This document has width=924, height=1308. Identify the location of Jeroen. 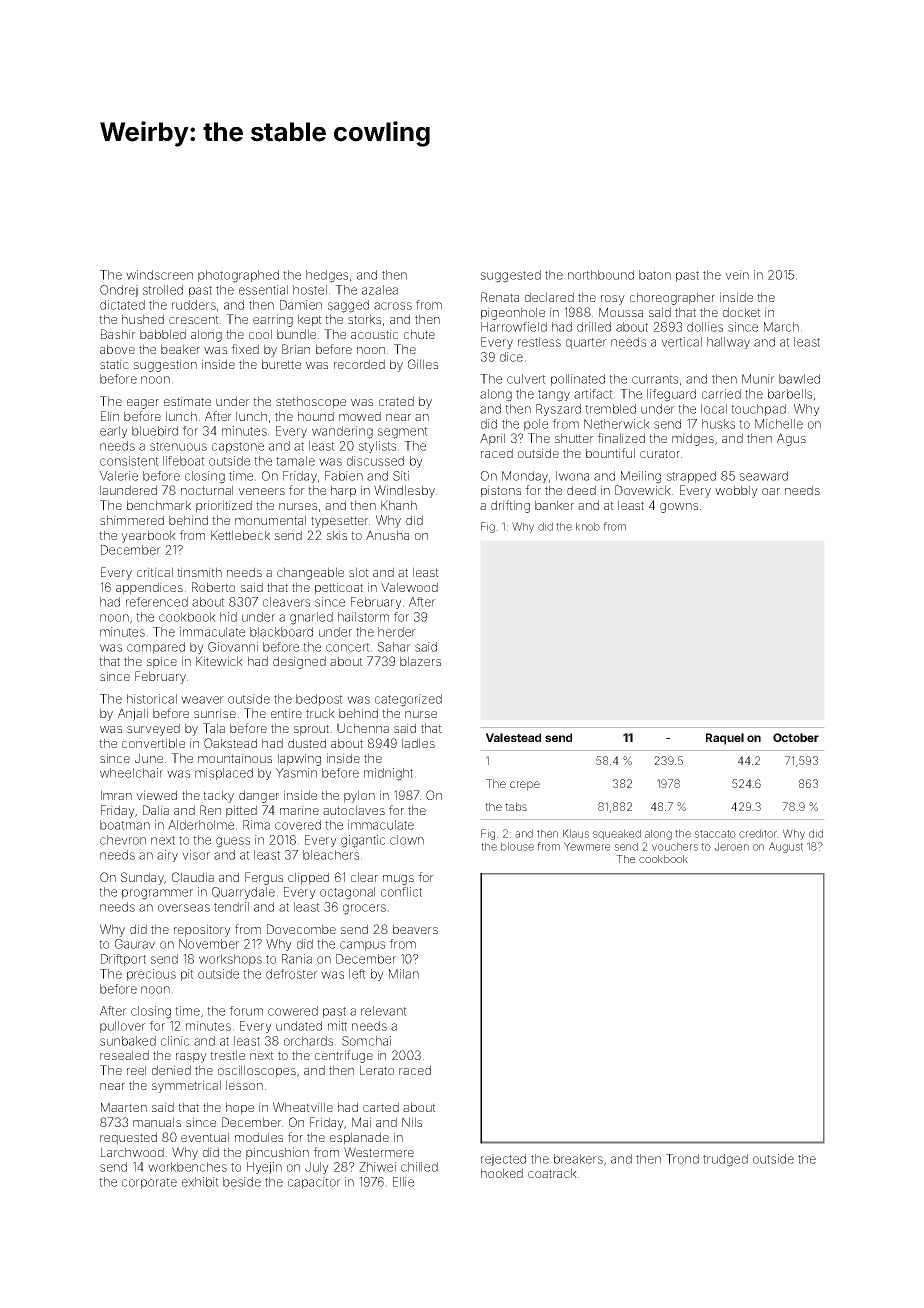
(731, 846).
